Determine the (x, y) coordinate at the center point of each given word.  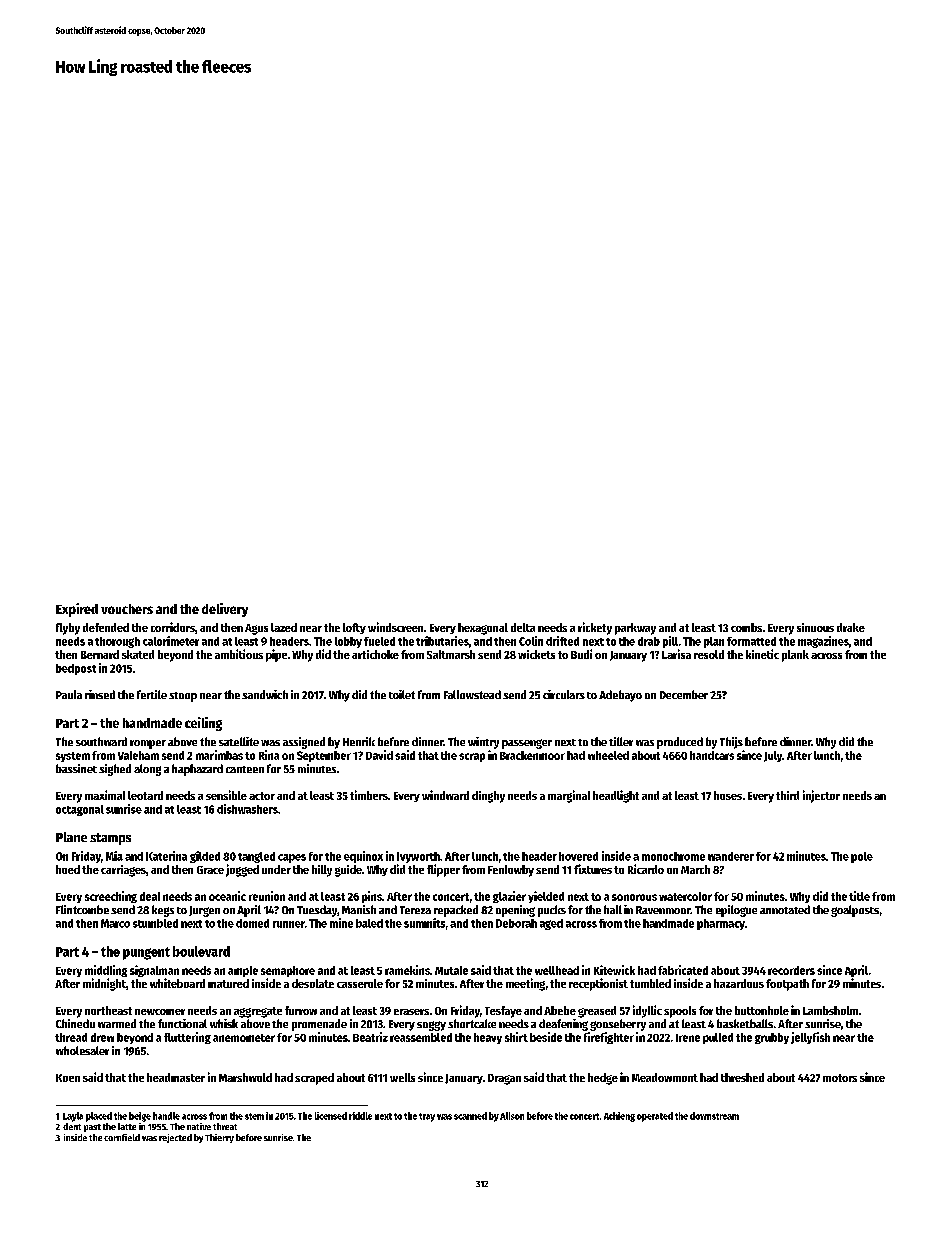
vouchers (127, 609)
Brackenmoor (532, 755)
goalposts (855, 911)
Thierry (219, 1138)
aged (551, 924)
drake (851, 627)
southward (101, 741)
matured (228, 983)
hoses (728, 795)
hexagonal (483, 629)
